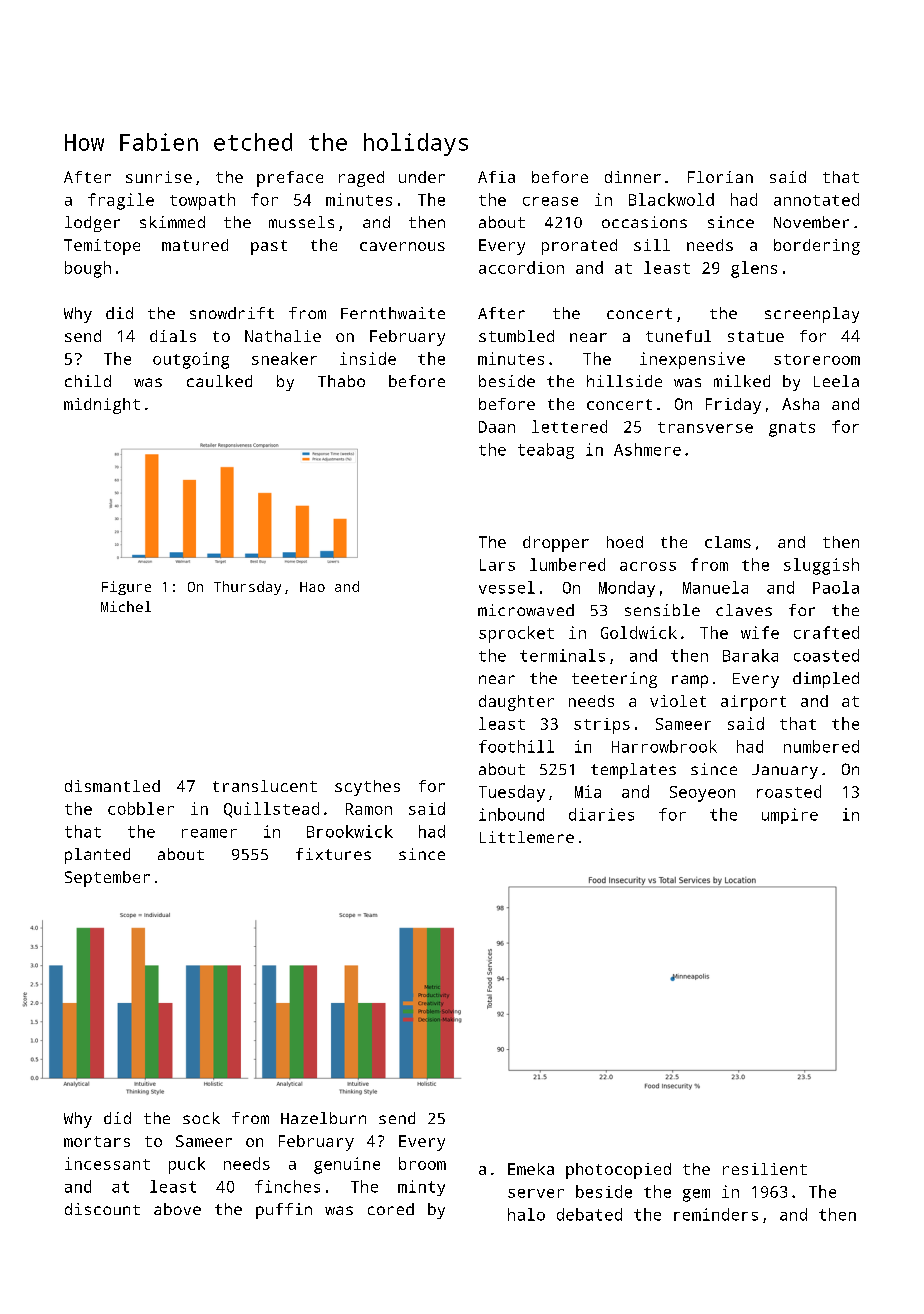 The width and height of the image is (924, 1314). What do you see at coordinates (633, 177) in the image?
I see `dinner` at bounding box center [633, 177].
